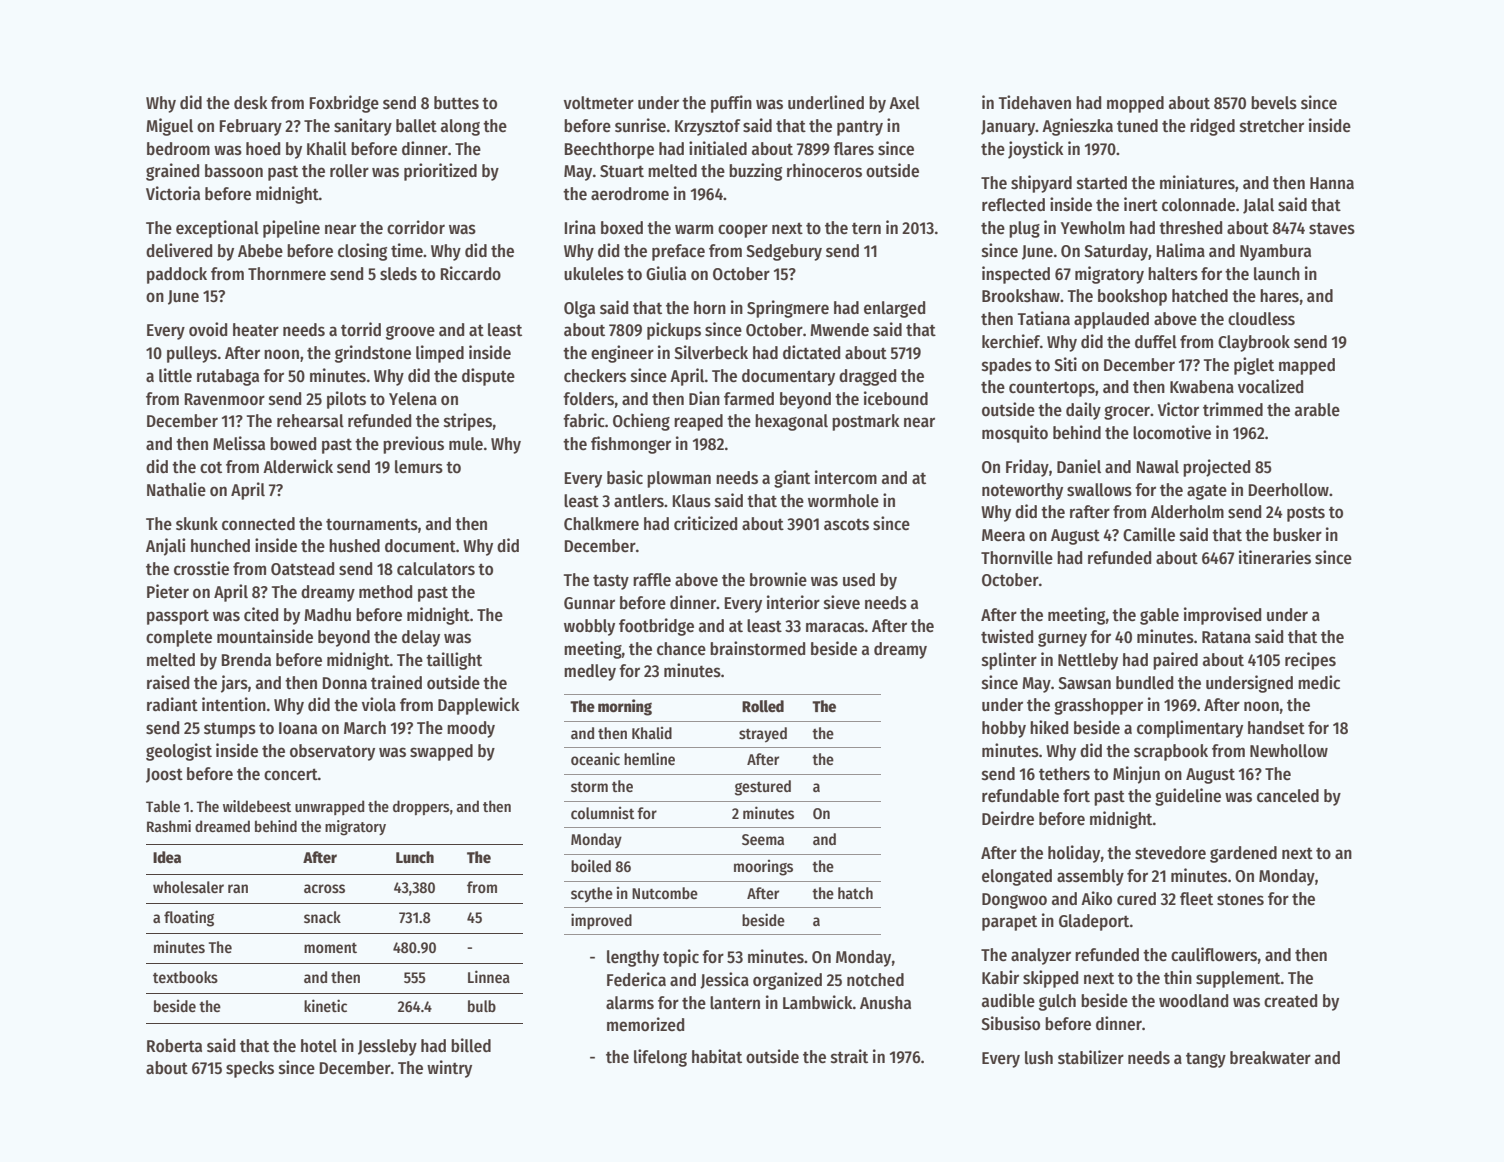  What do you see at coordinates (1196, 899) in the page?
I see `fleet` at bounding box center [1196, 899].
